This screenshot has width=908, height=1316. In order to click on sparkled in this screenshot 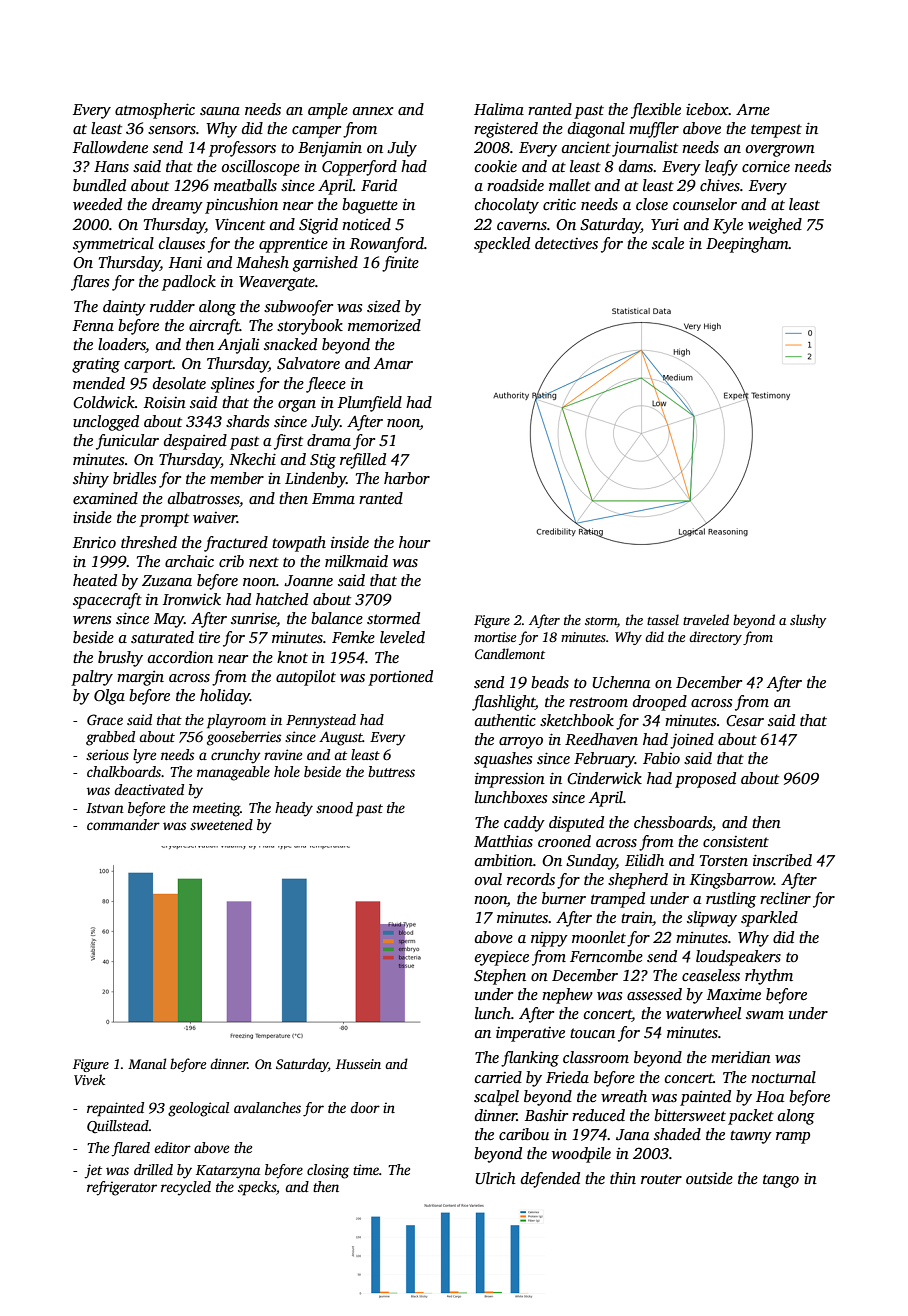, I will do `click(769, 919)`.
